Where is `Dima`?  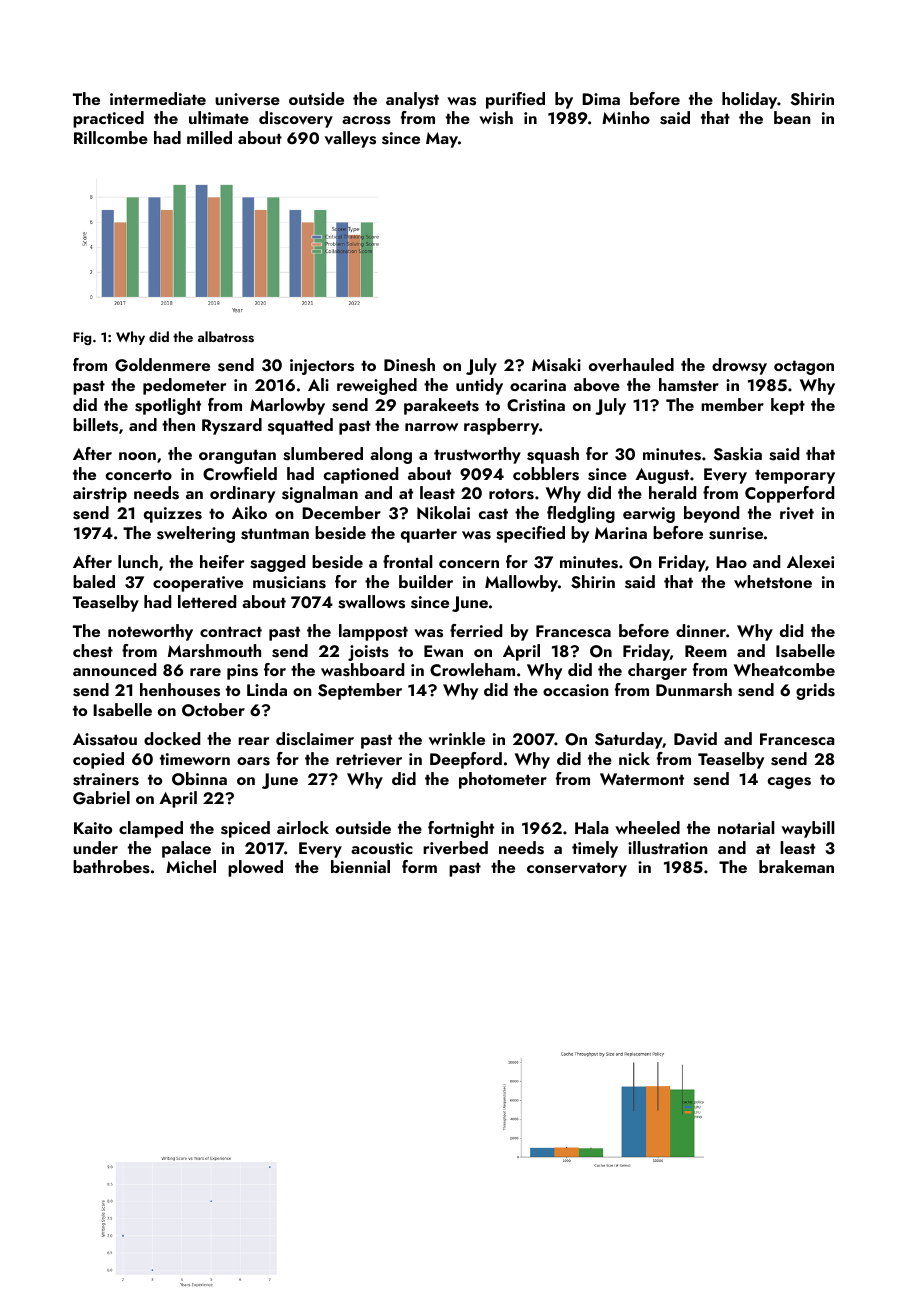 Dima is located at coordinates (601, 99).
